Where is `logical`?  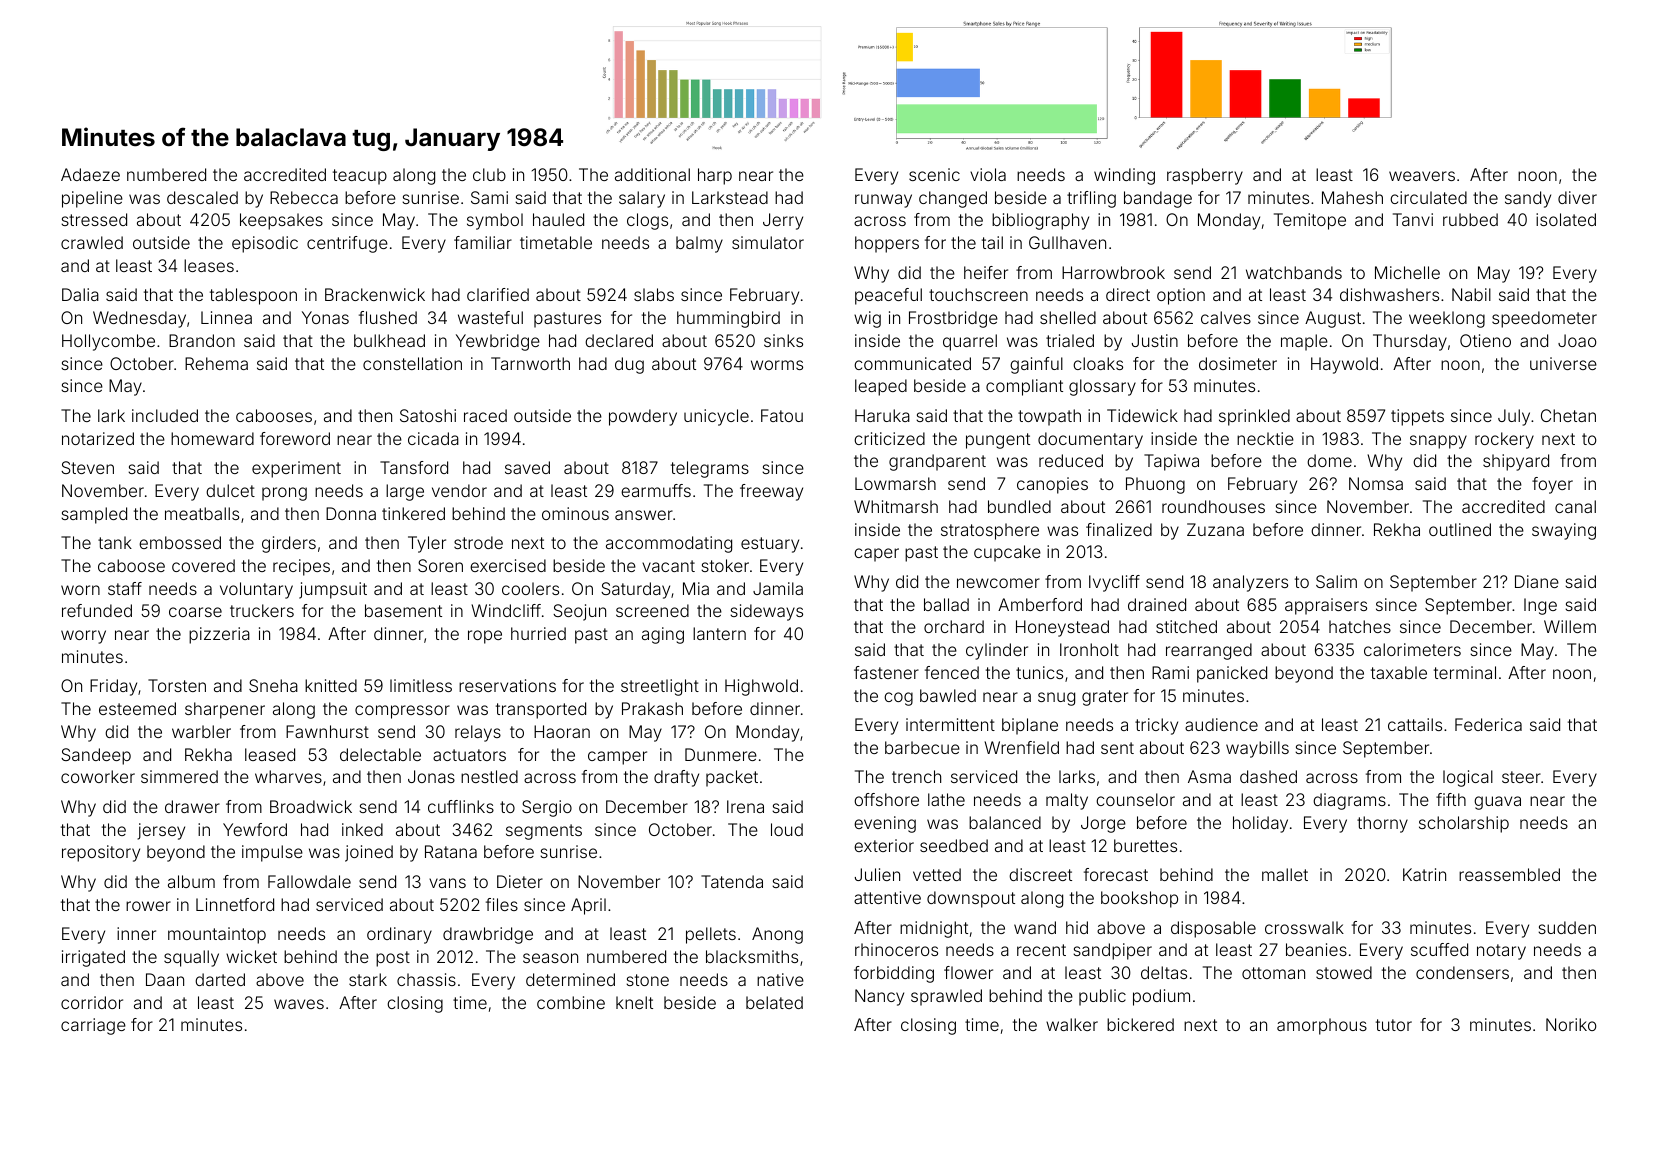
logical is located at coordinates (1468, 778).
